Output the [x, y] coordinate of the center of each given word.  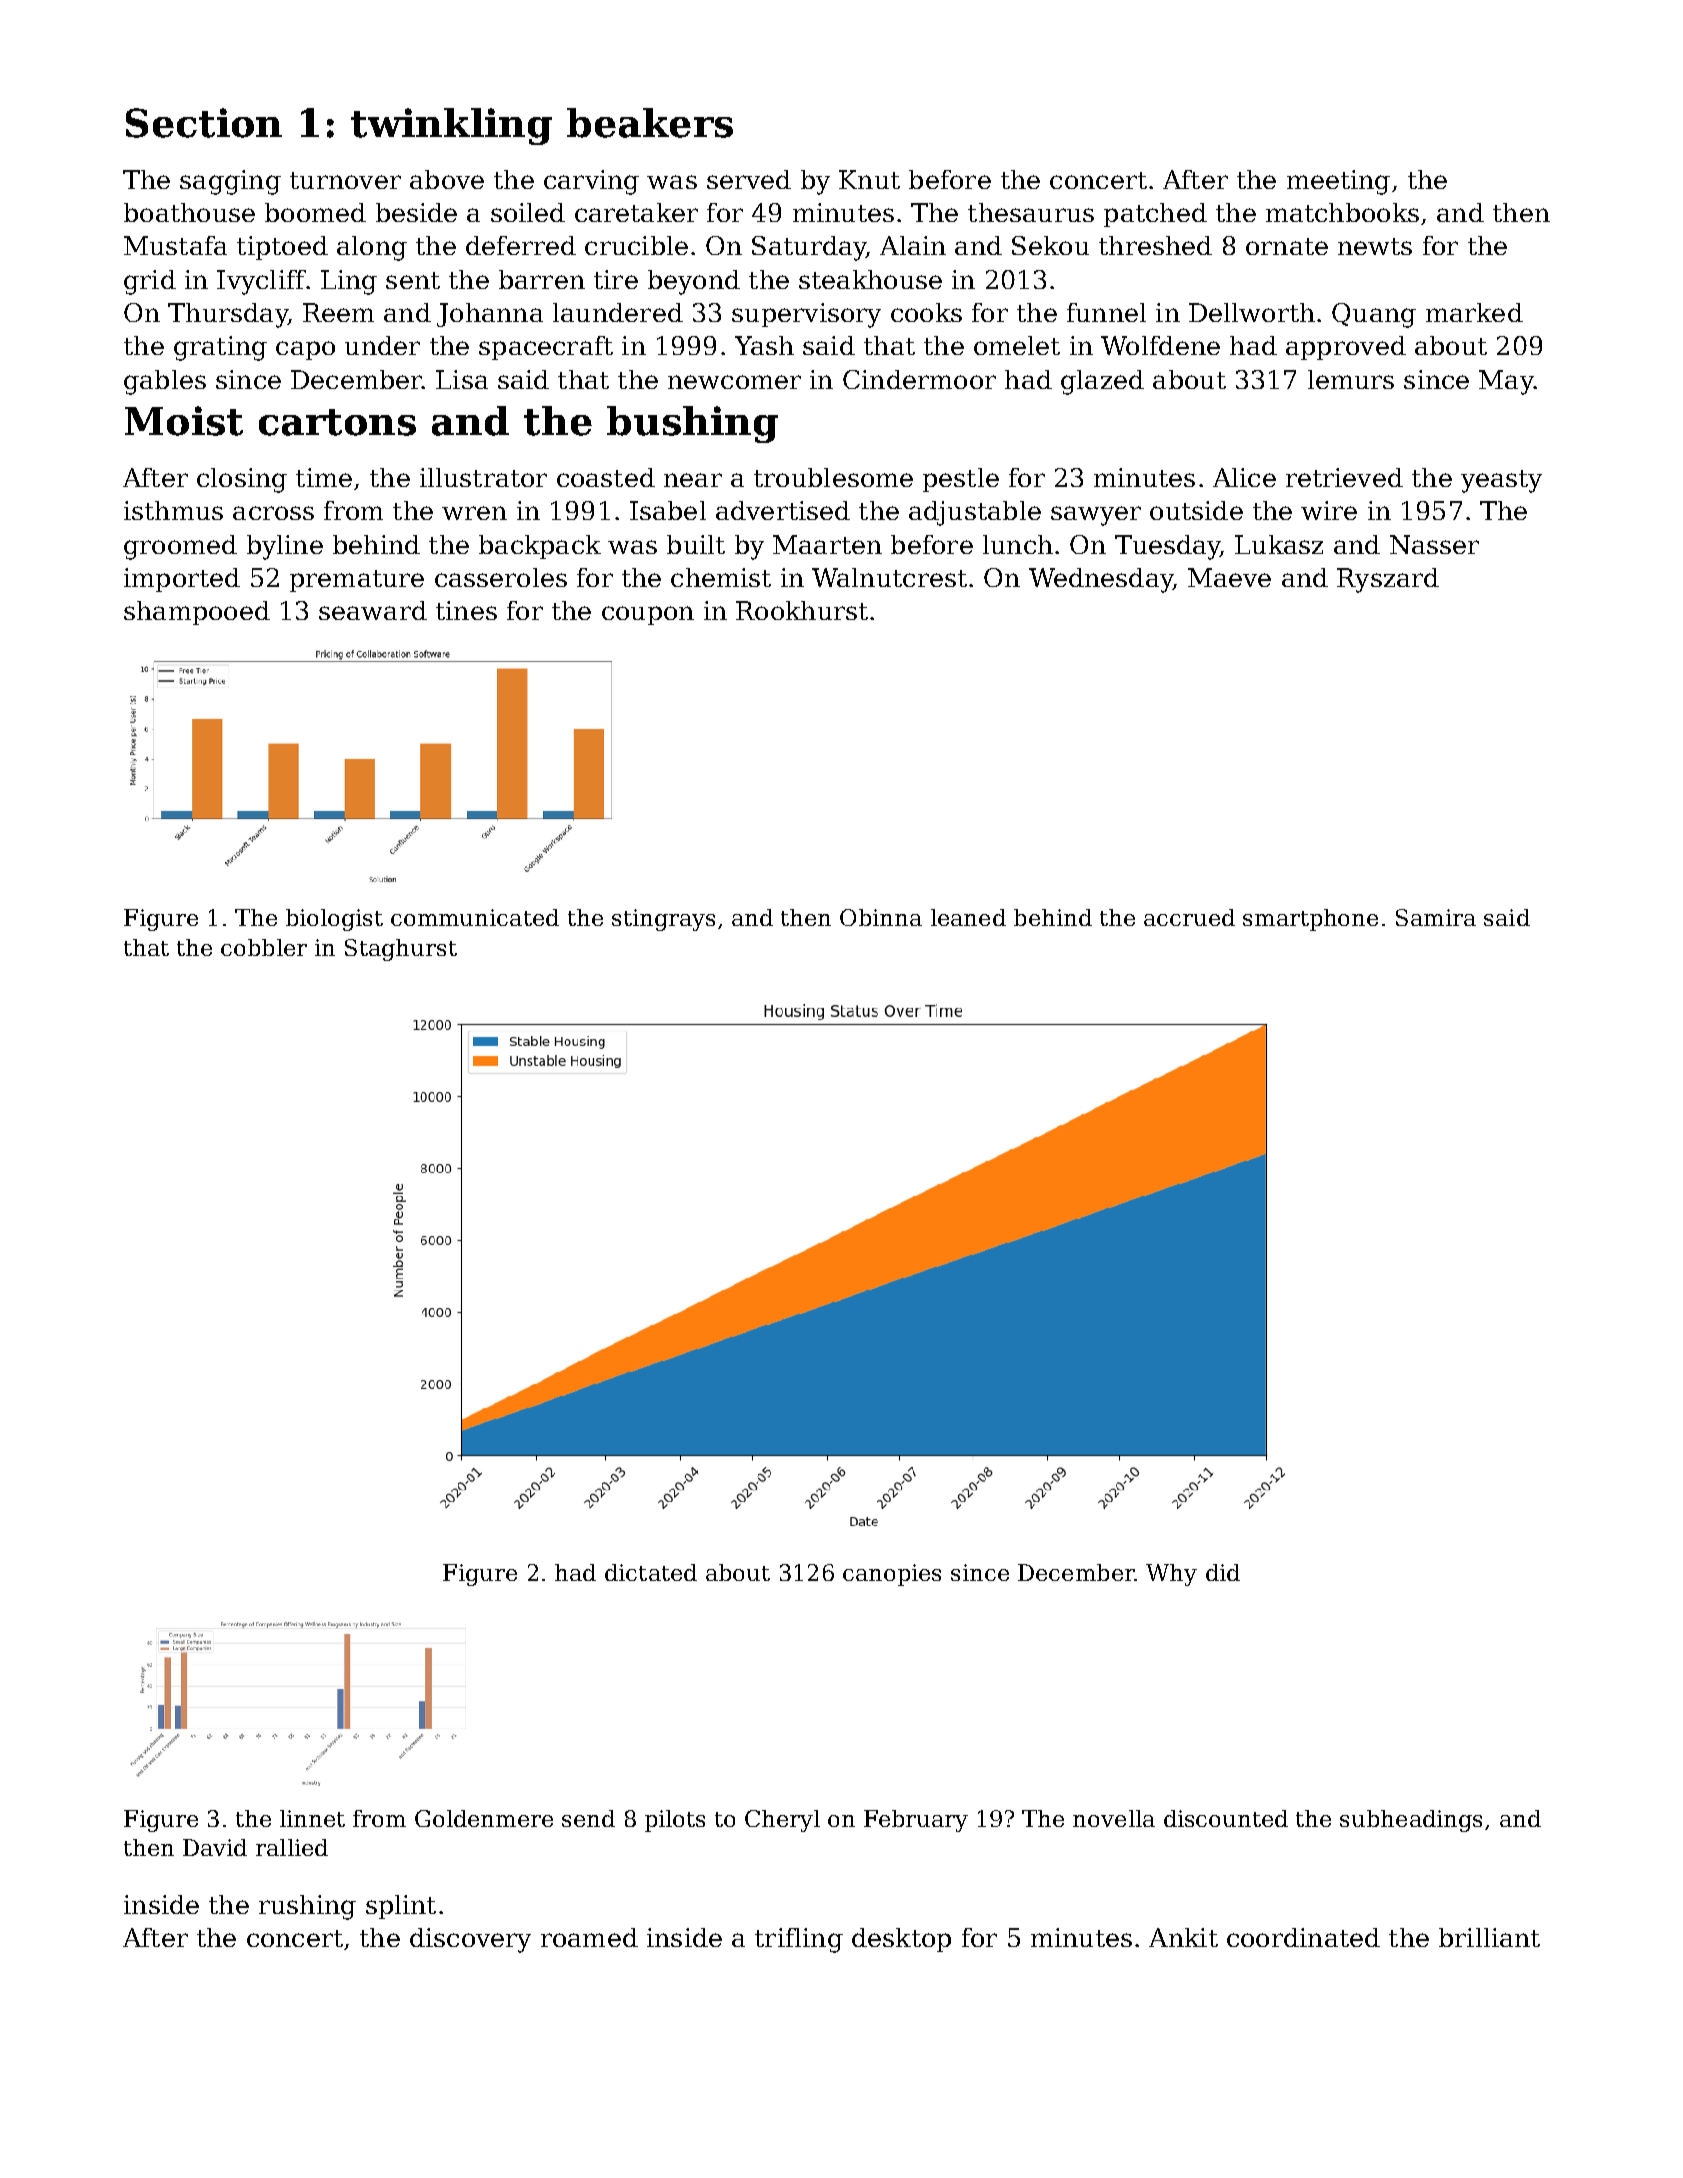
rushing [307, 1907]
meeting [1338, 182]
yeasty [1501, 481]
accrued [1189, 917]
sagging [230, 182]
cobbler [264, 947]
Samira [1436, 917]
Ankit [1183, 1937]
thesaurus [1031, 212]
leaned [968, 917]
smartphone [1310, 920]
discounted [1226, 1818]
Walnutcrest [889, 577]
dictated [651, 1572]
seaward [373, 610]
